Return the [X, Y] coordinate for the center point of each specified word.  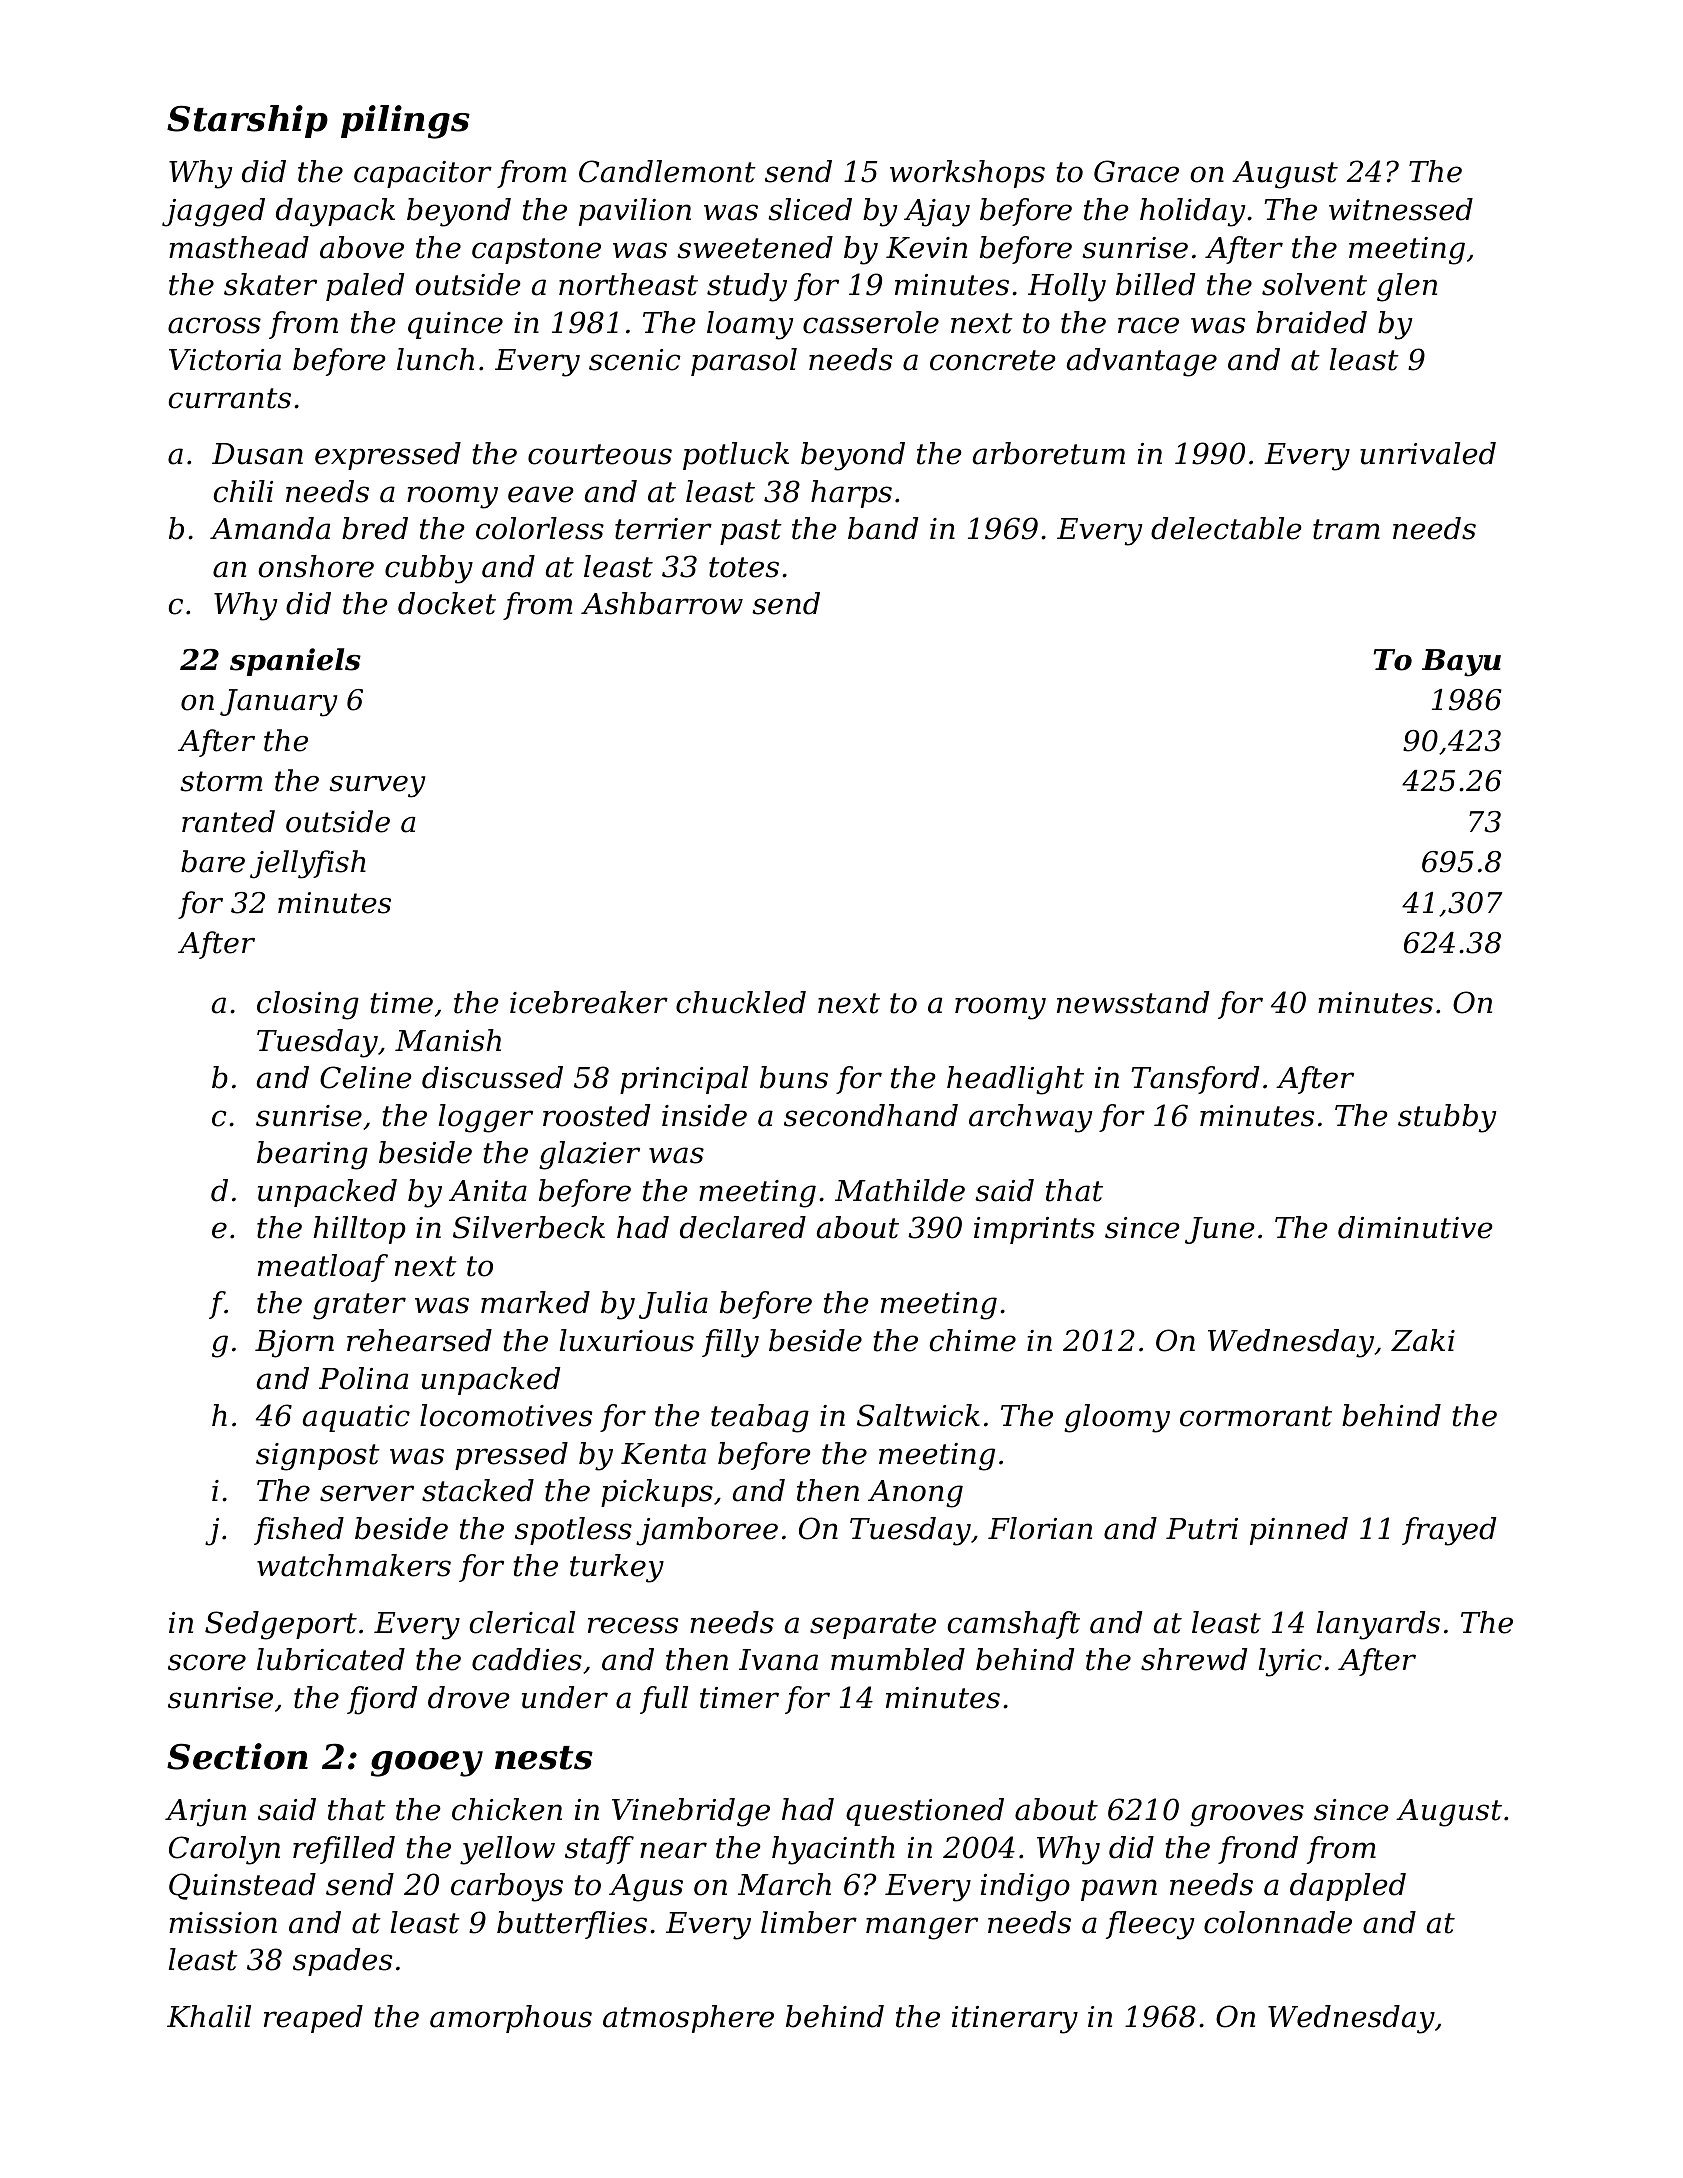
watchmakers [354, 1565]
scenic [635, 360]
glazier [589, 1155]
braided [1311, 322]
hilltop [360, 1230]
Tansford [1195, 1080]
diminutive [1415, 1227]
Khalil [209, 2016]
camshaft [1014, 1625]
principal [684, 1080]
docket [447, 603]
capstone [536, 251]
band [883, 528]
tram [1346, 529]
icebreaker [589, 1002]
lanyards [1378, 1625]
